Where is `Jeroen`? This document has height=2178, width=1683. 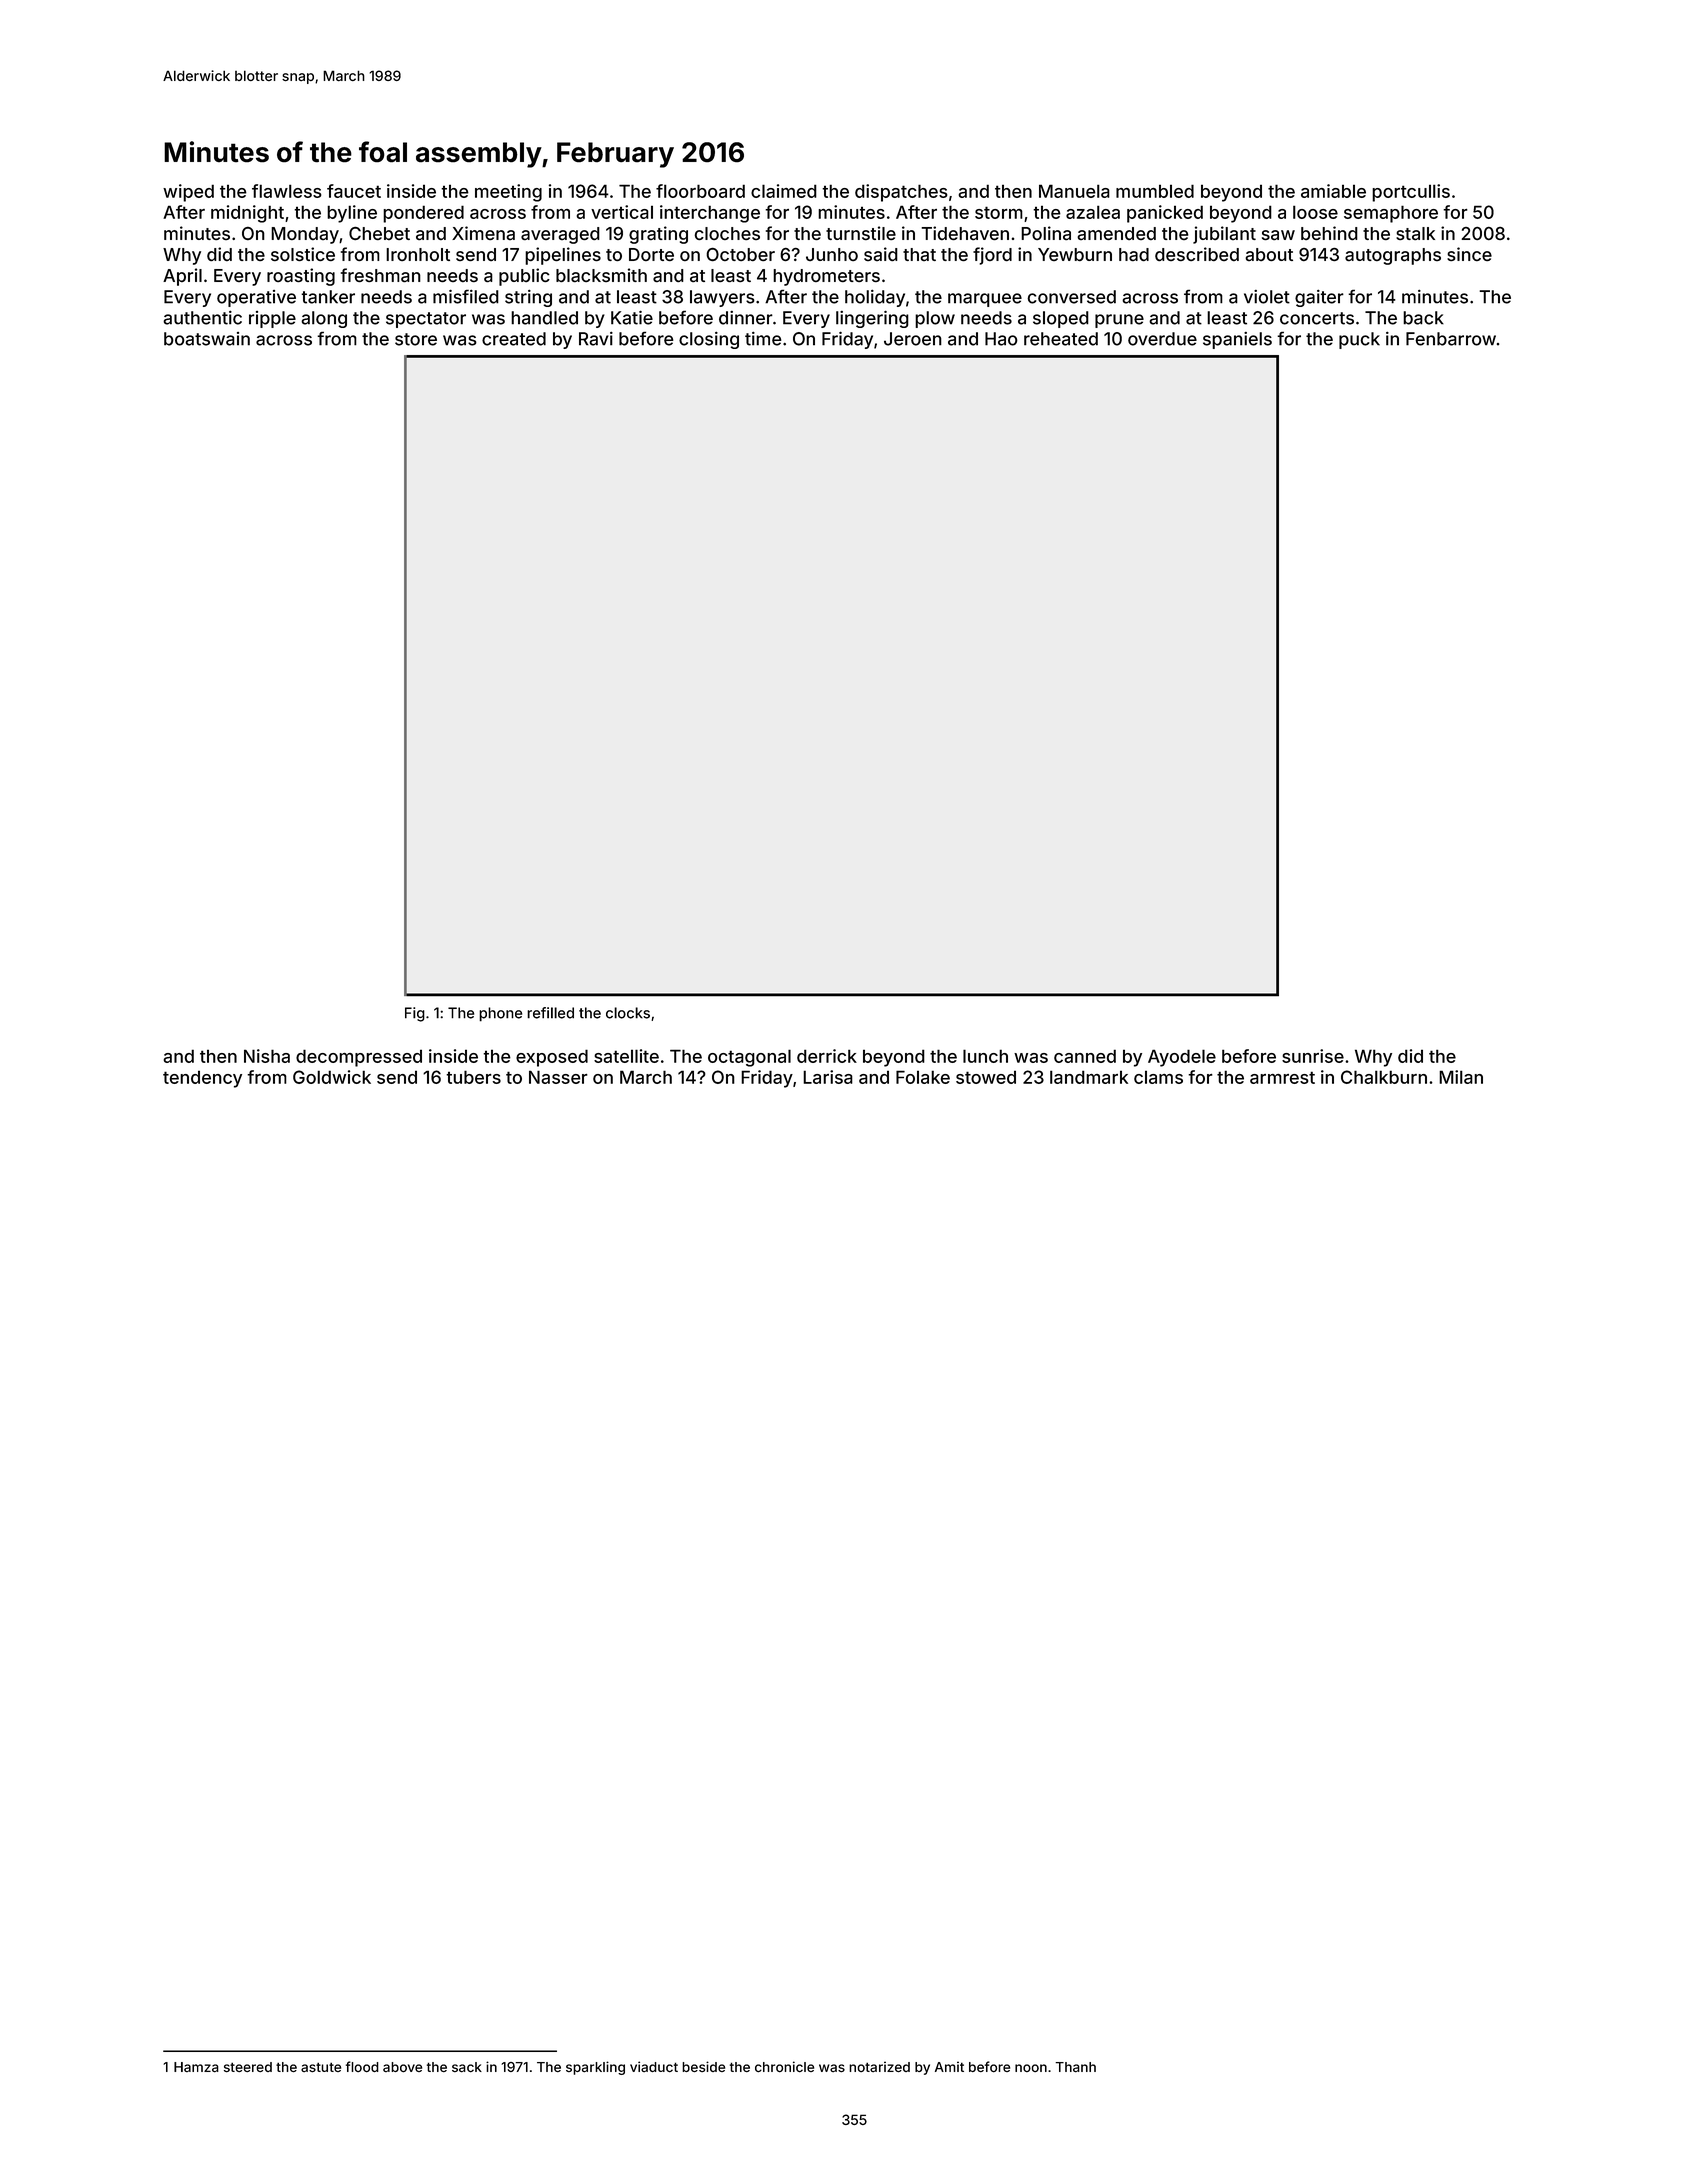
Jeroen is located at coordinates (913, 339).
